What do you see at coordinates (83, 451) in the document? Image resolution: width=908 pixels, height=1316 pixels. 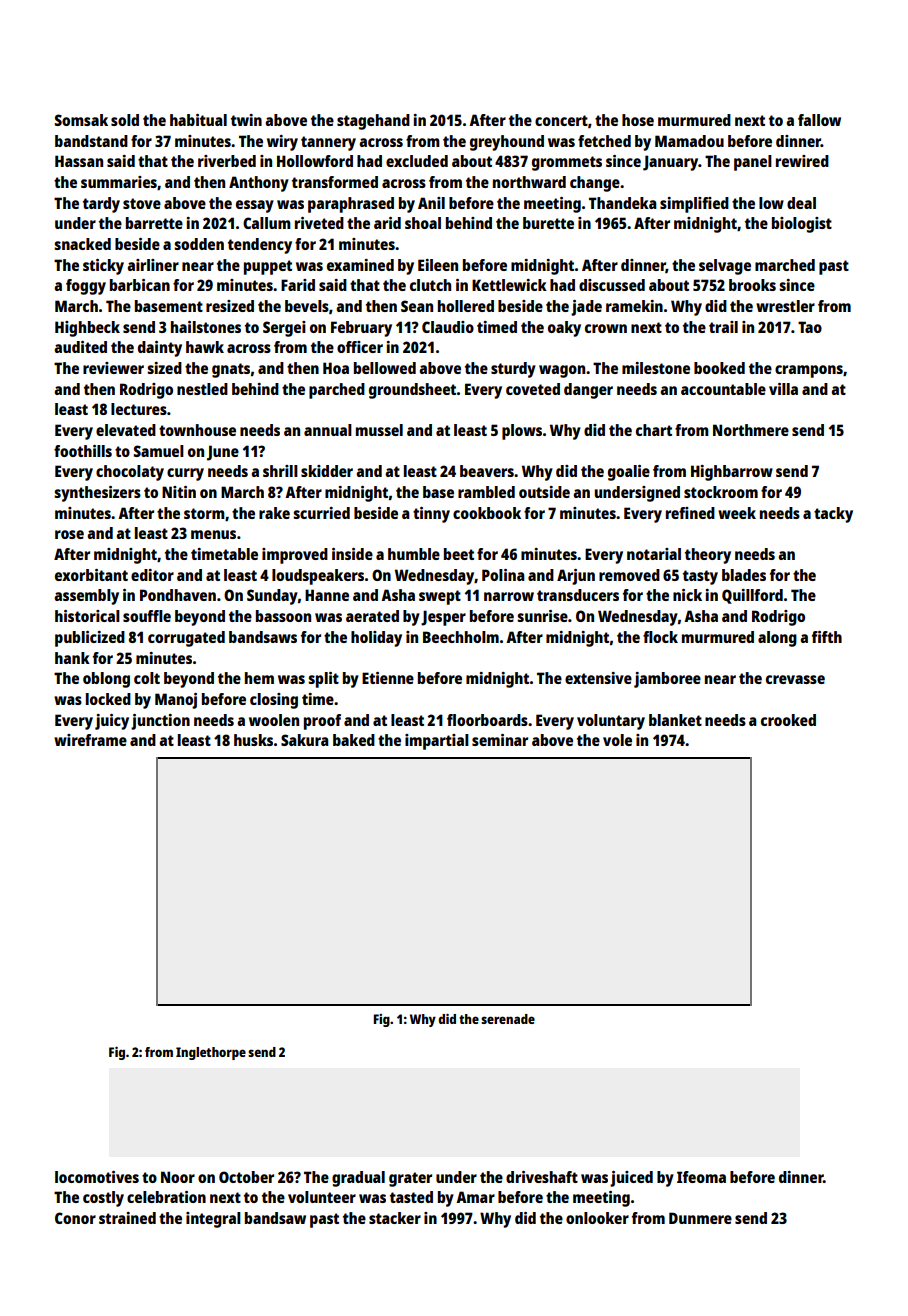 I see `foothills` at bounding box center [83, 451].
